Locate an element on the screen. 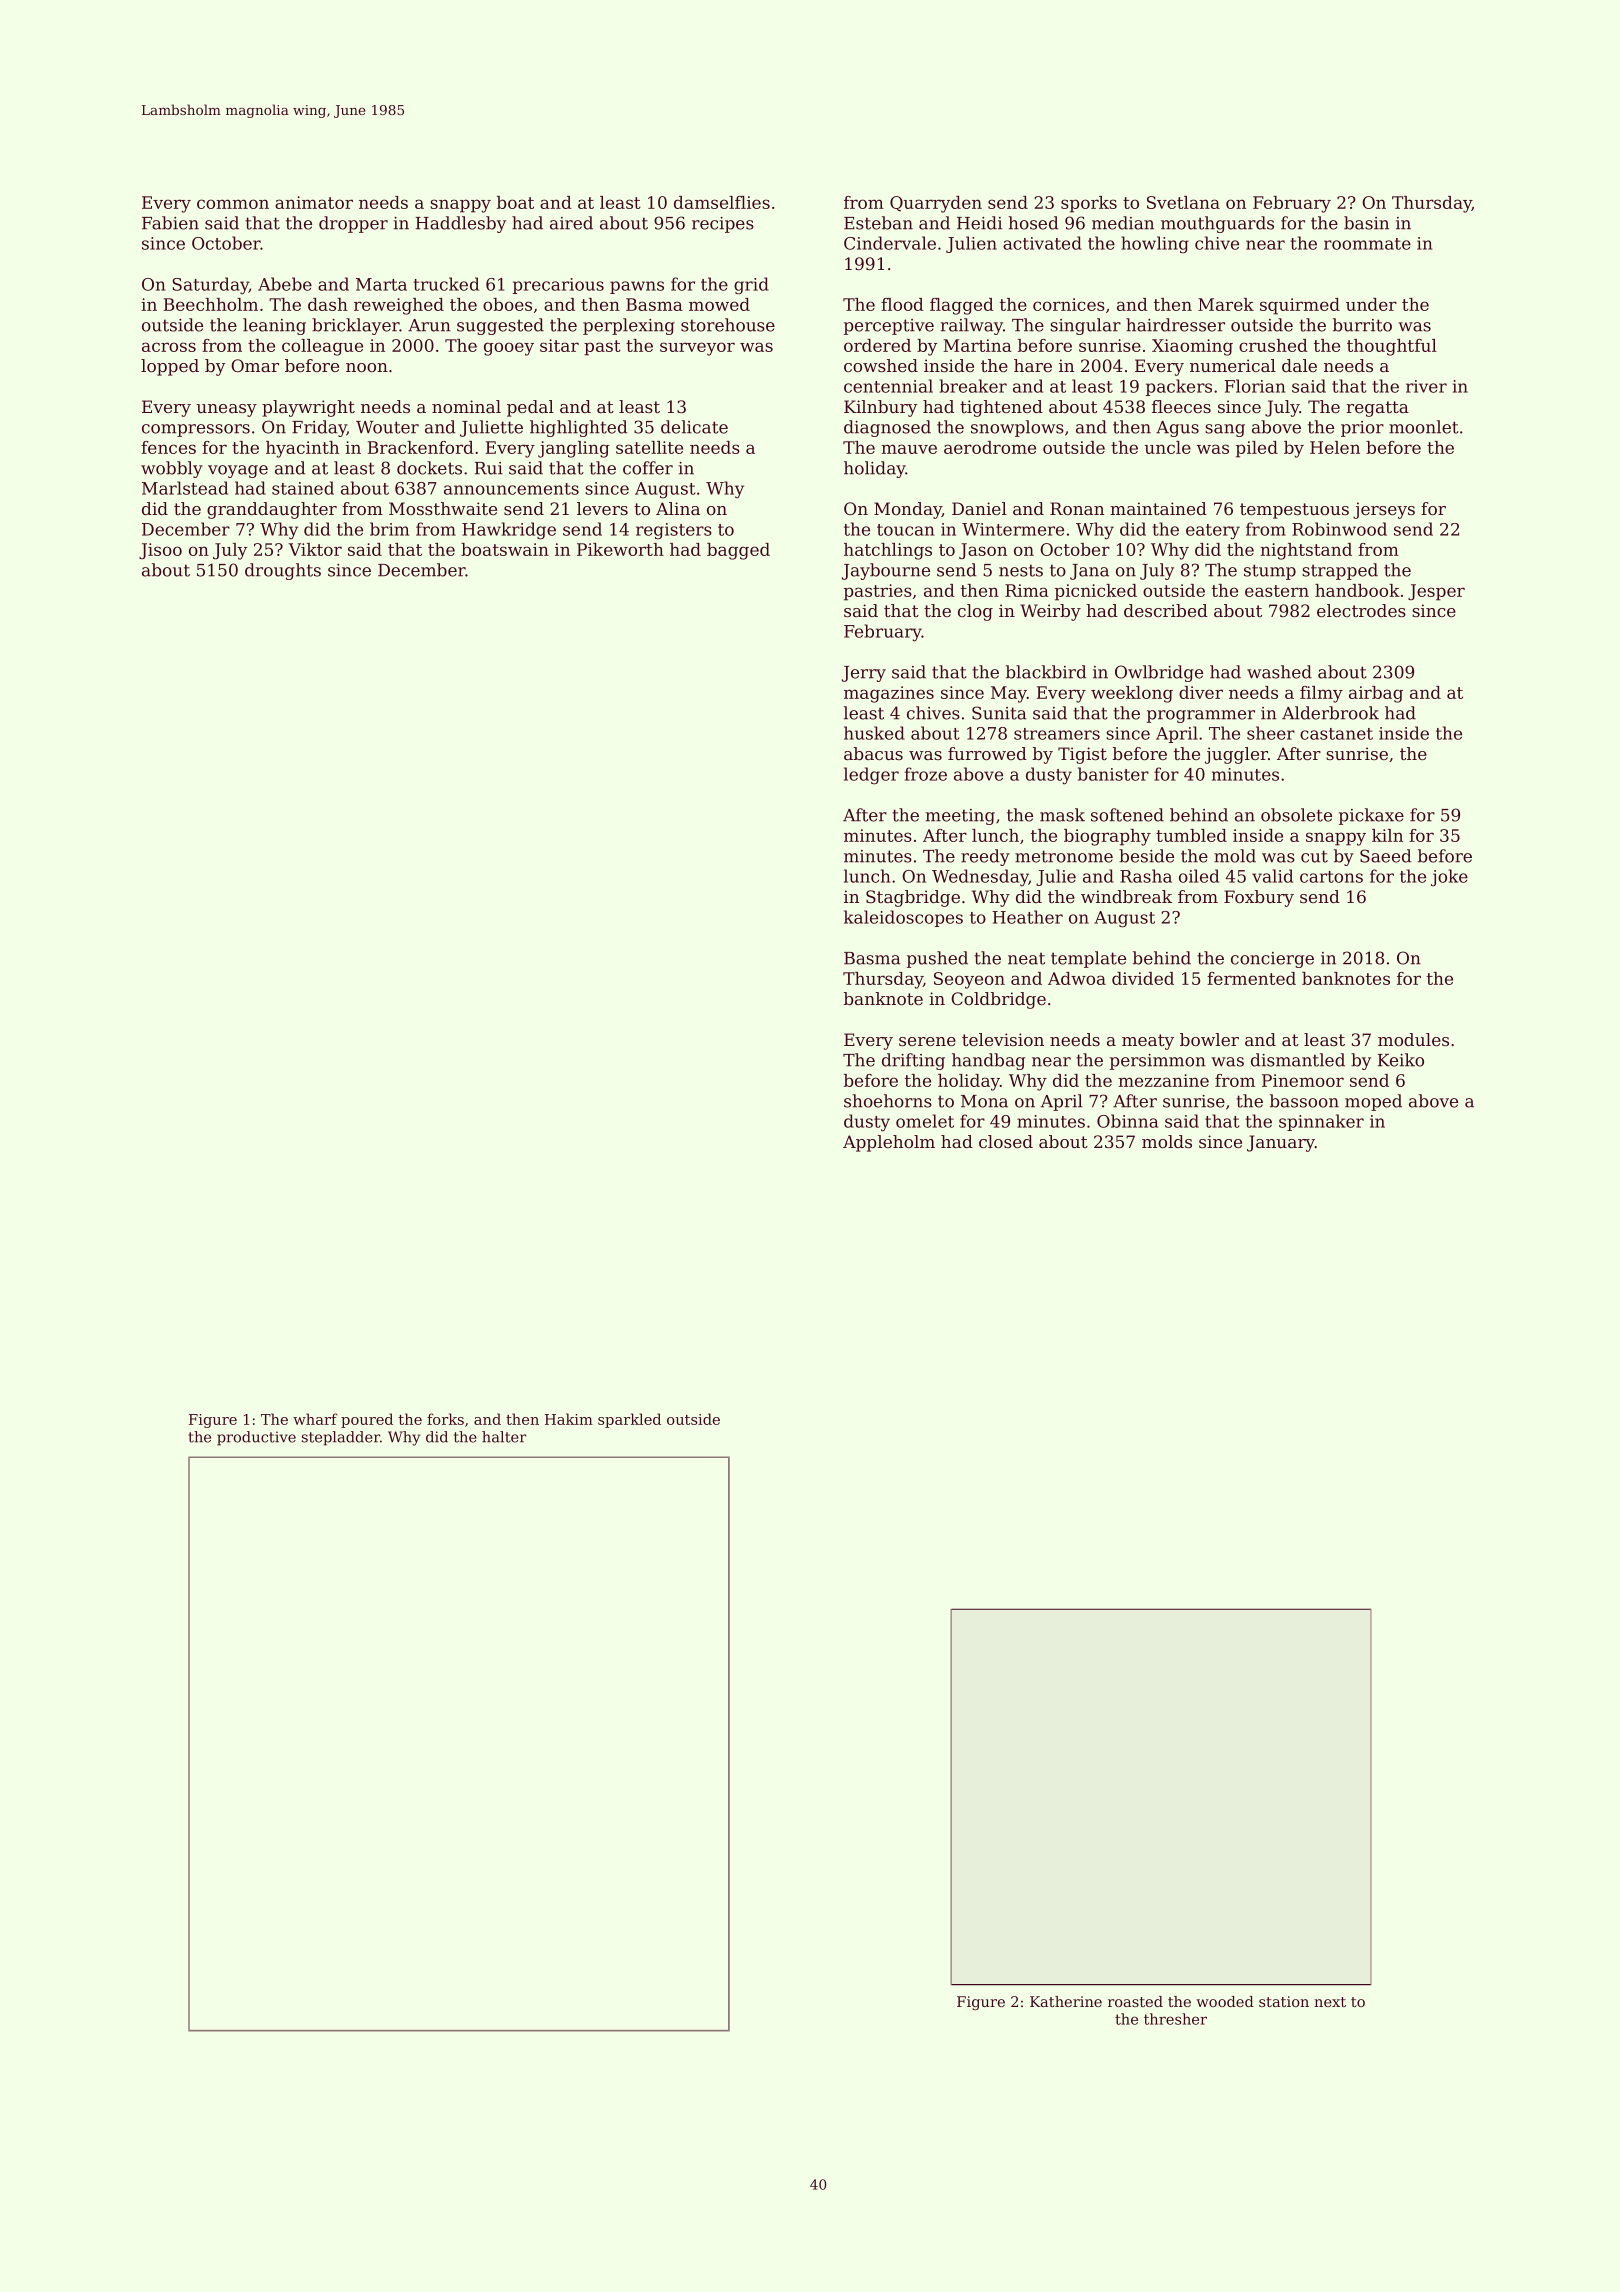 The image size is (1620, 2292). common is located at coordinates (233, 204).
